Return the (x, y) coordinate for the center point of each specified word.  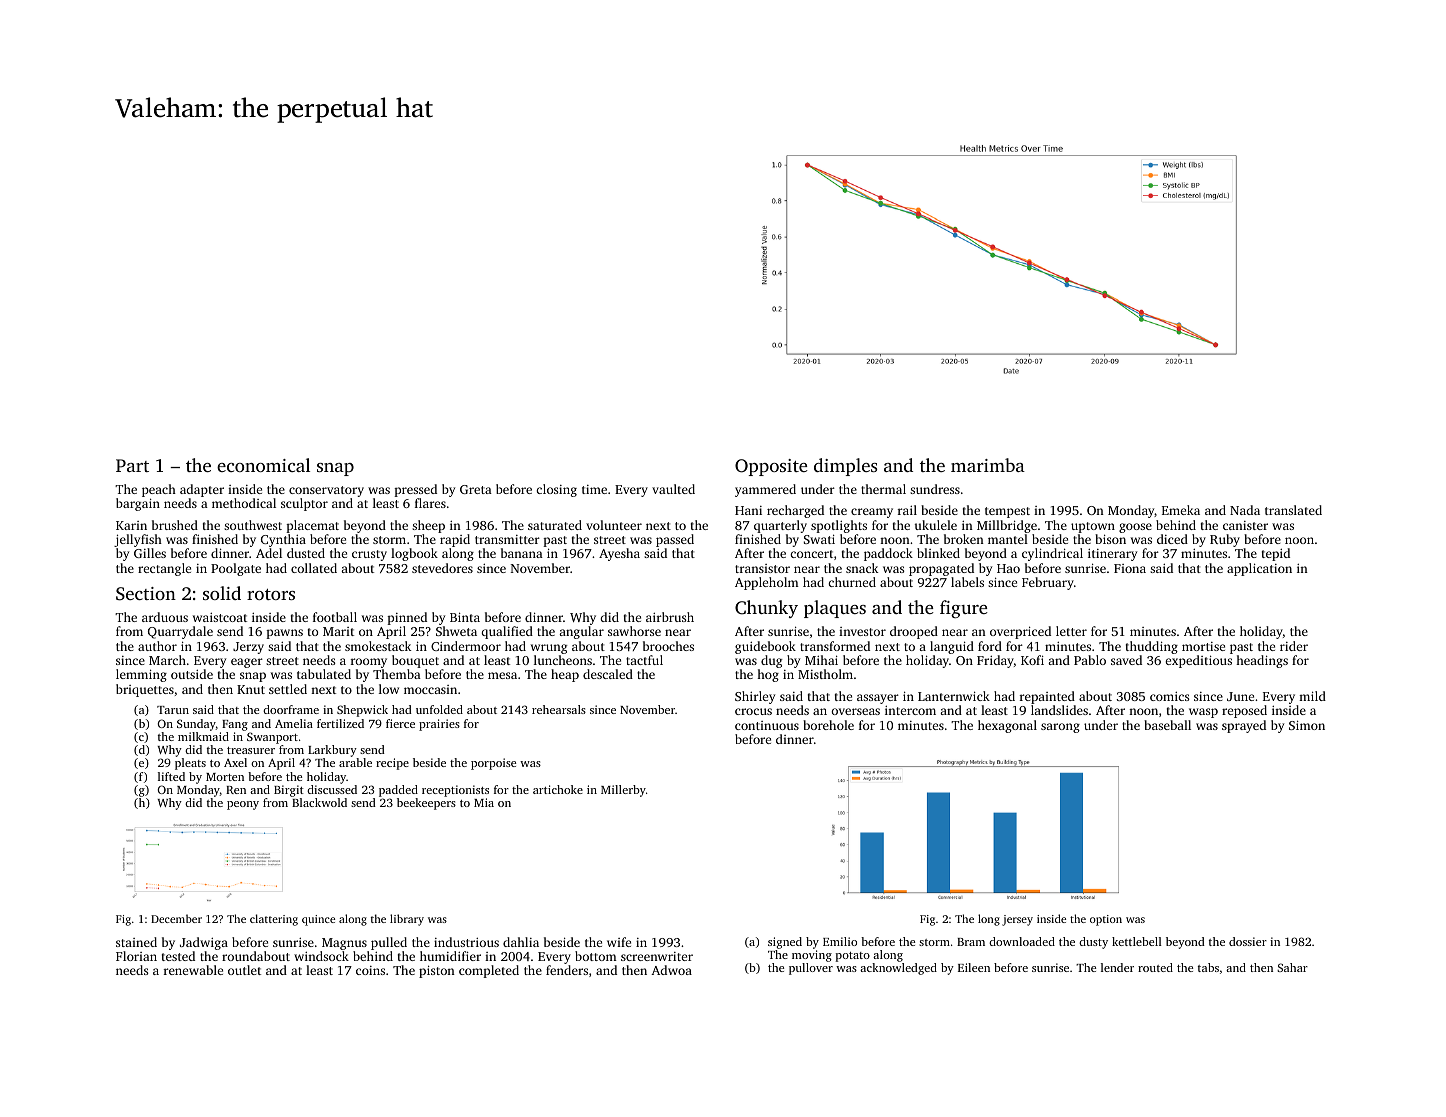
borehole (828, 725)
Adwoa (671, 970)
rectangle (164, 569)
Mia (484, 802)
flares (430, 503)
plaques (835, 609)
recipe (392, 764)
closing (556, 490)
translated (1293, 510)
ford (990, 646)
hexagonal (1007, 726)
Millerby (623, 791)
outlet (244, 970)
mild (1312, 696)
